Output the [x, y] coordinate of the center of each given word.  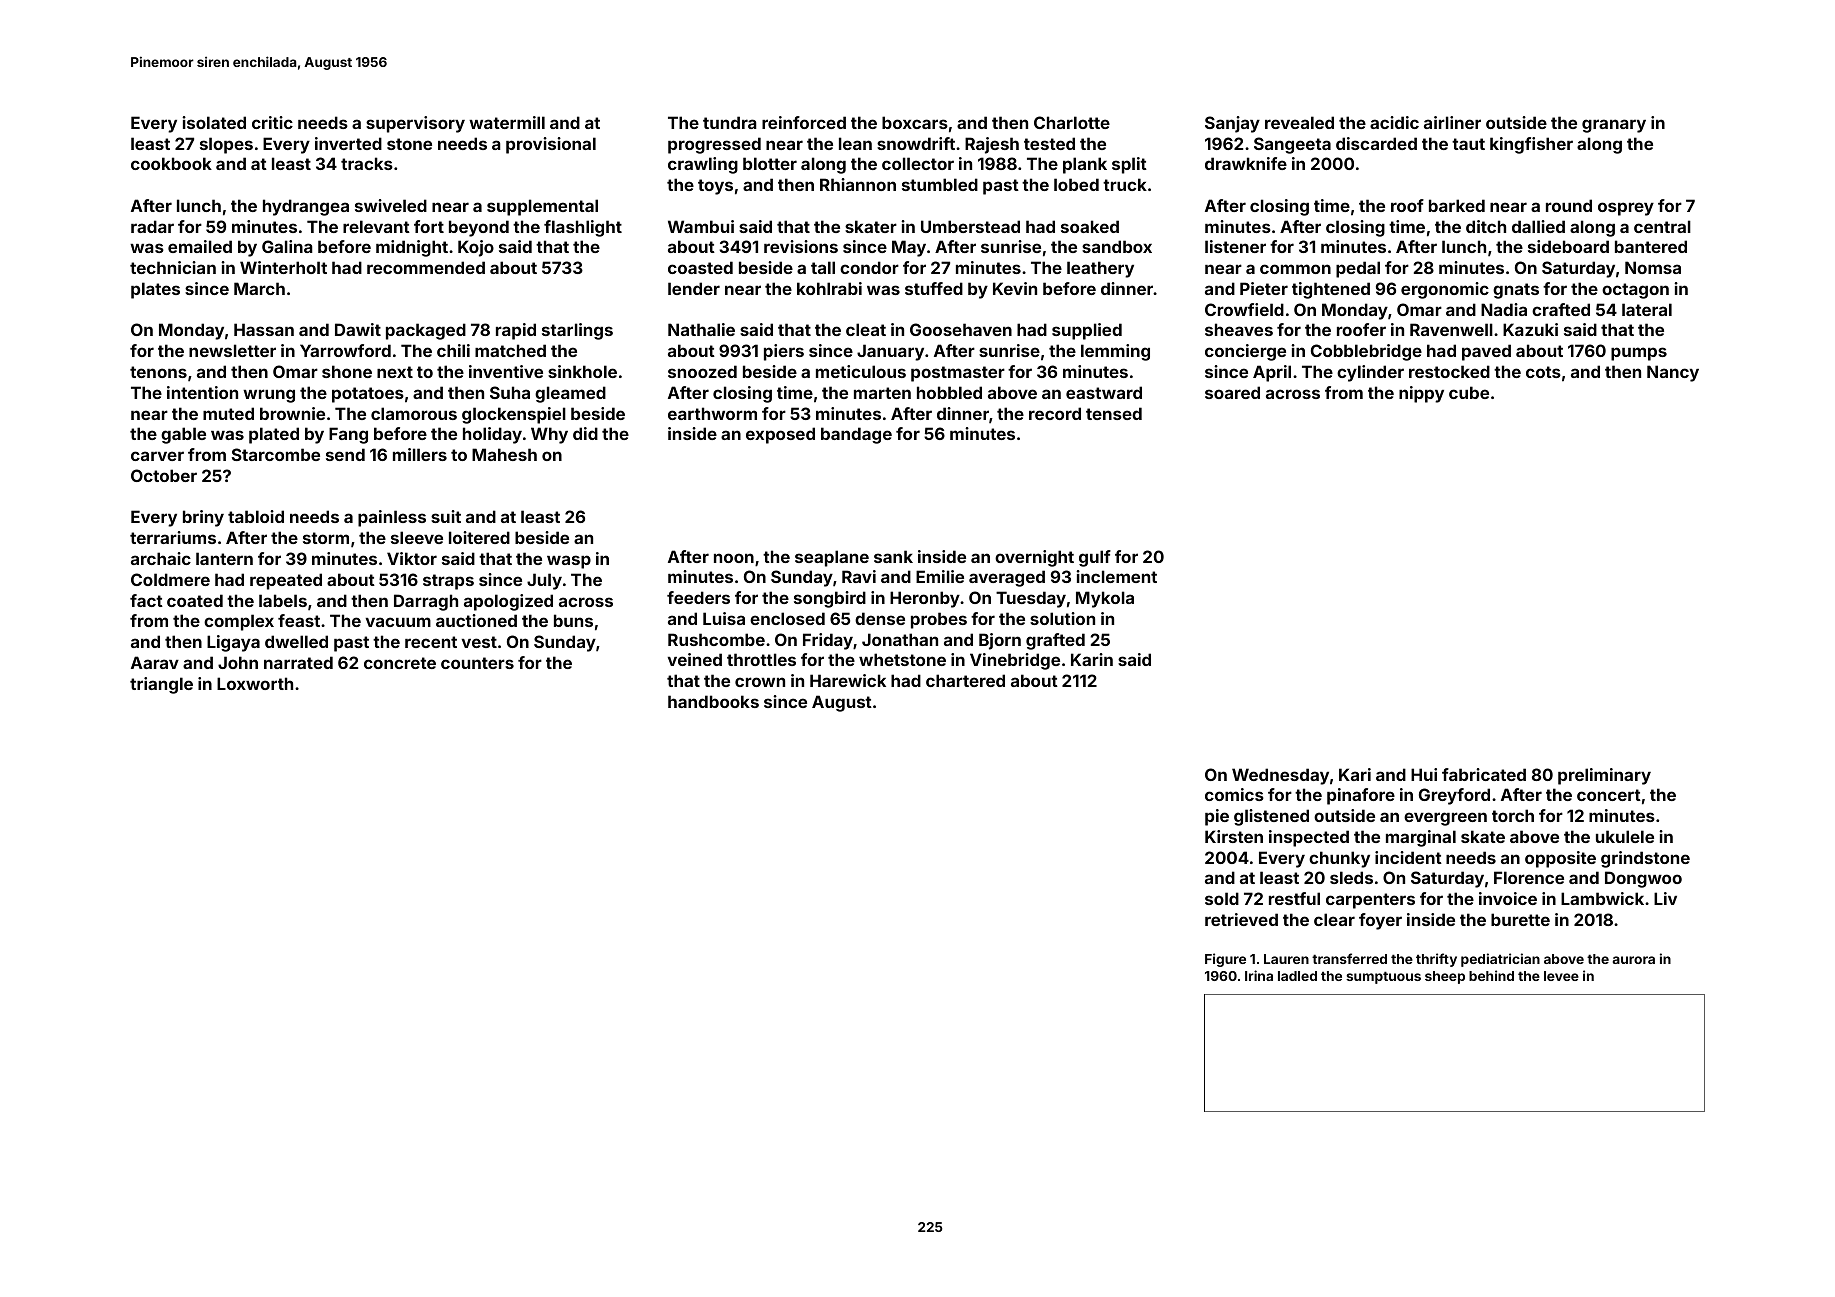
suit [446, 516]
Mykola [1105, 599]
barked [1457, 205]
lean [855, 143]
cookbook [171, 163]
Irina [1259, 975]
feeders [698, 597]
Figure [1225, 960]
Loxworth [255, 683]
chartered [965, 680]
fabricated [1484, 774]
